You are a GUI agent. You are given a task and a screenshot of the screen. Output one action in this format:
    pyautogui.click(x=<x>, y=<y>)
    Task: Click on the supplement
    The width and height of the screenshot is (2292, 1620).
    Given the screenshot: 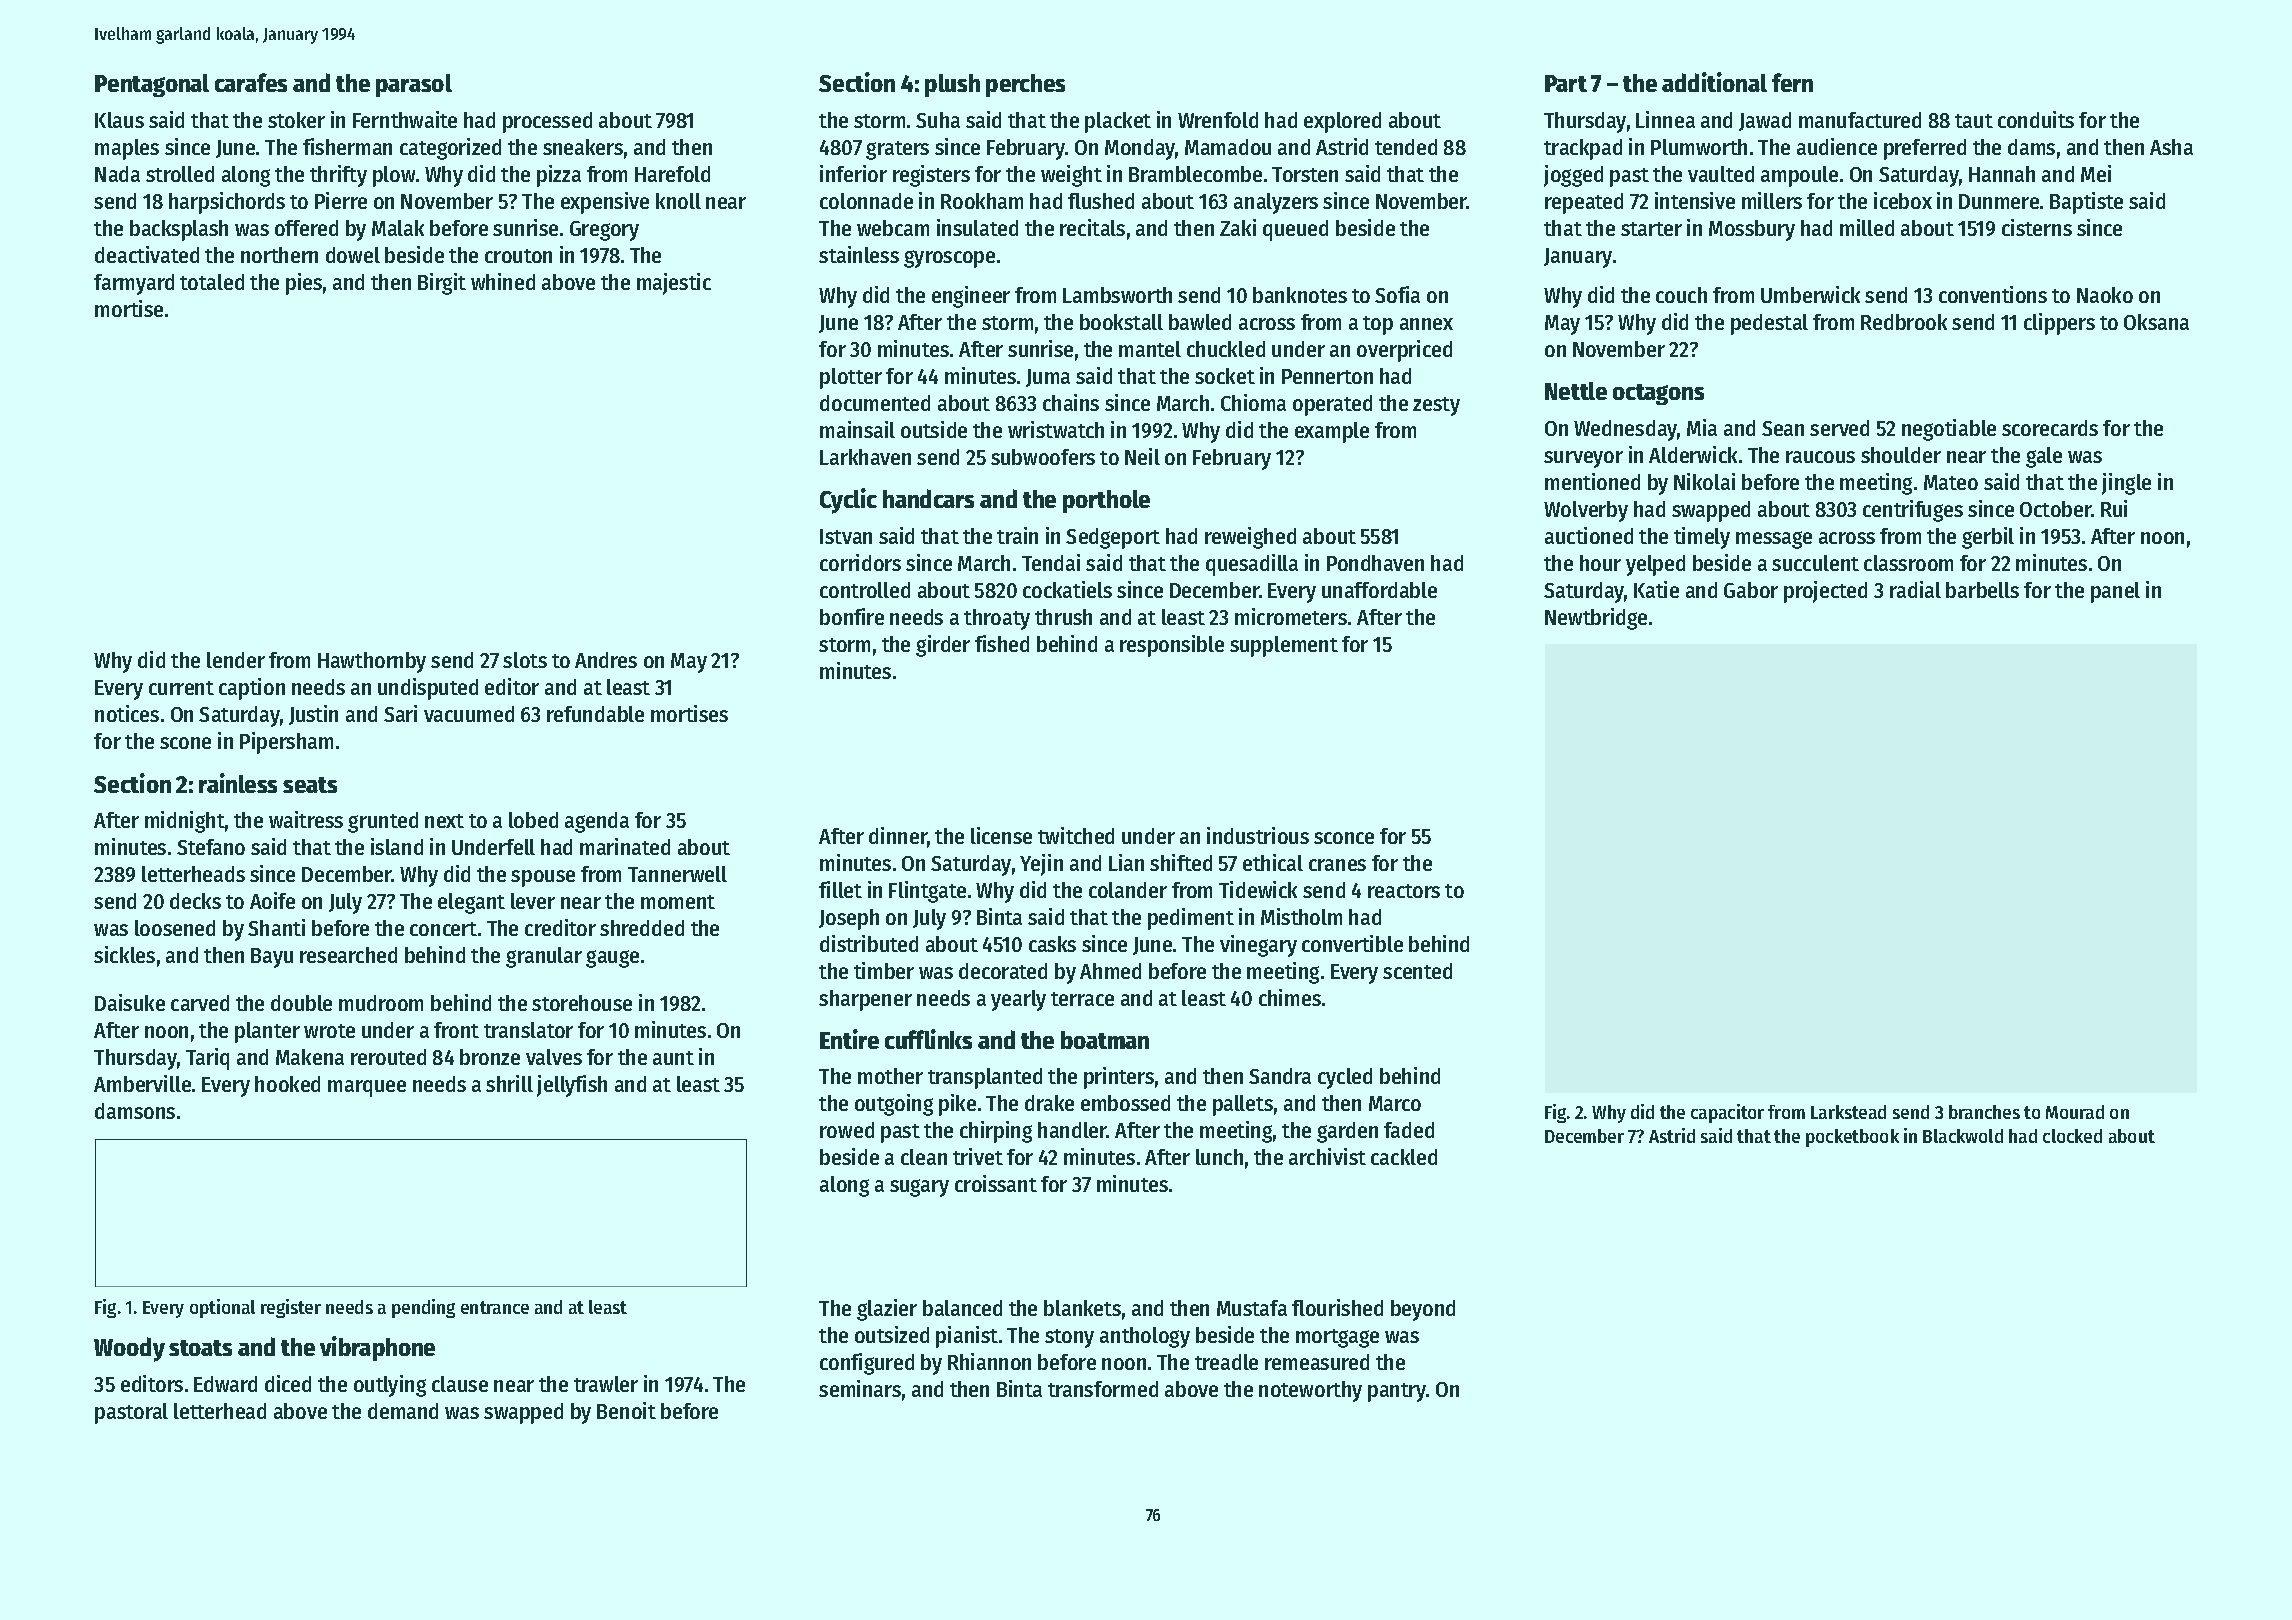 What is the action you would take?
    pyautogui.click(x=1284, y=646)
